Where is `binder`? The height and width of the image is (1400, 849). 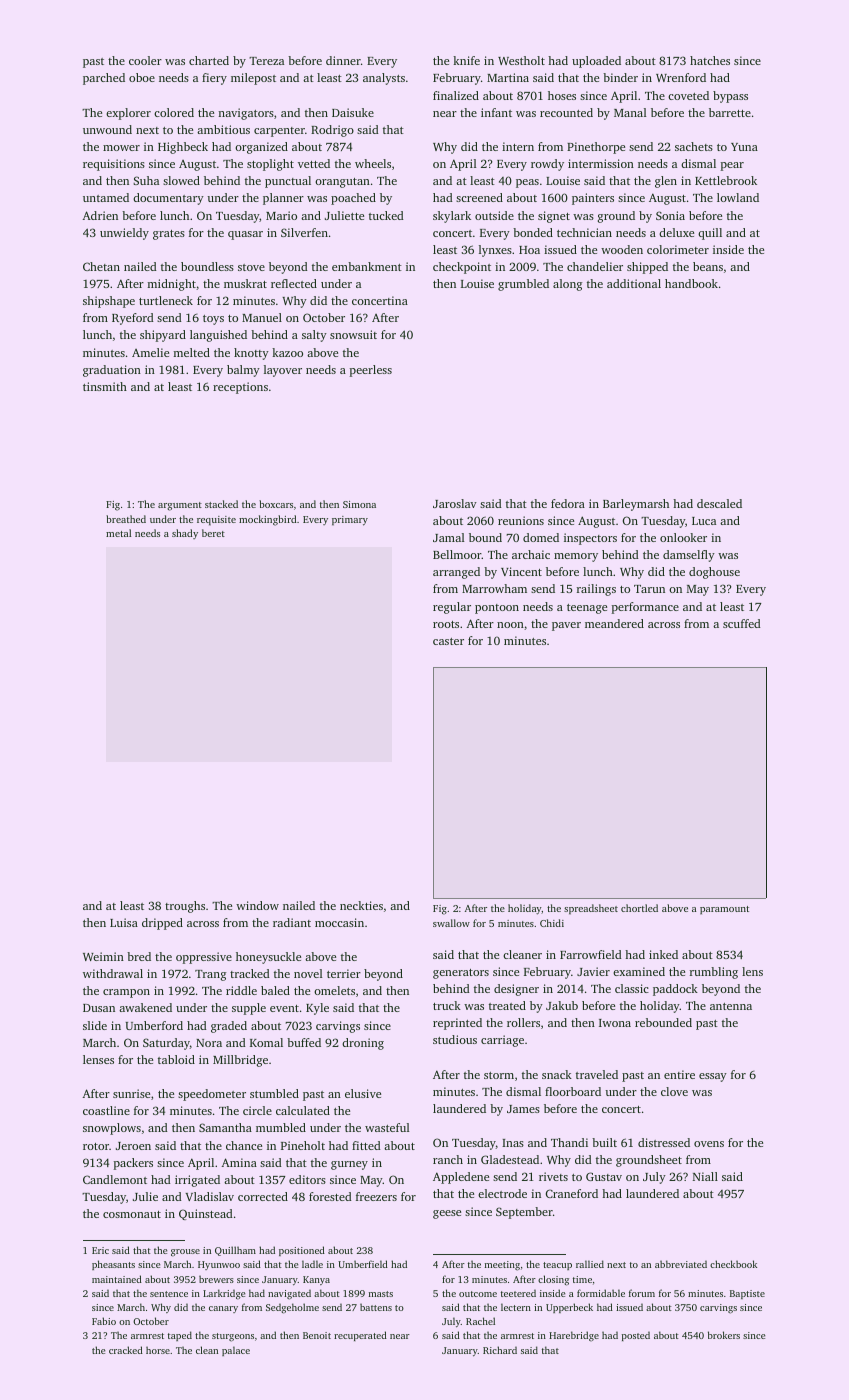
binder is located at coordinates (620, 77).
